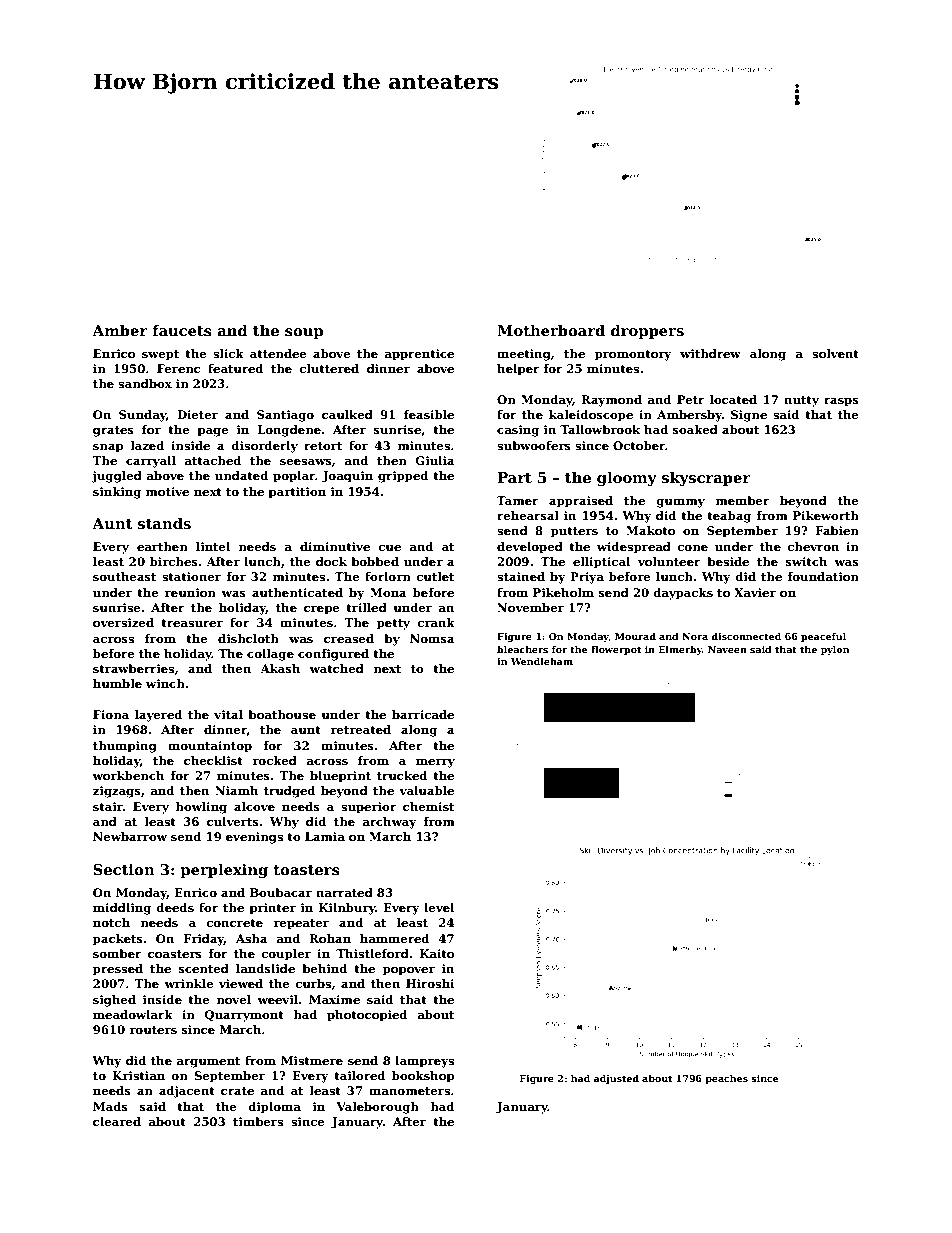 The height and width of the screenshot is (1233, 952). What do you see at coordinates (823, 576) in the screenshot?
I see `foundation` at bounding box center [823, 576].
